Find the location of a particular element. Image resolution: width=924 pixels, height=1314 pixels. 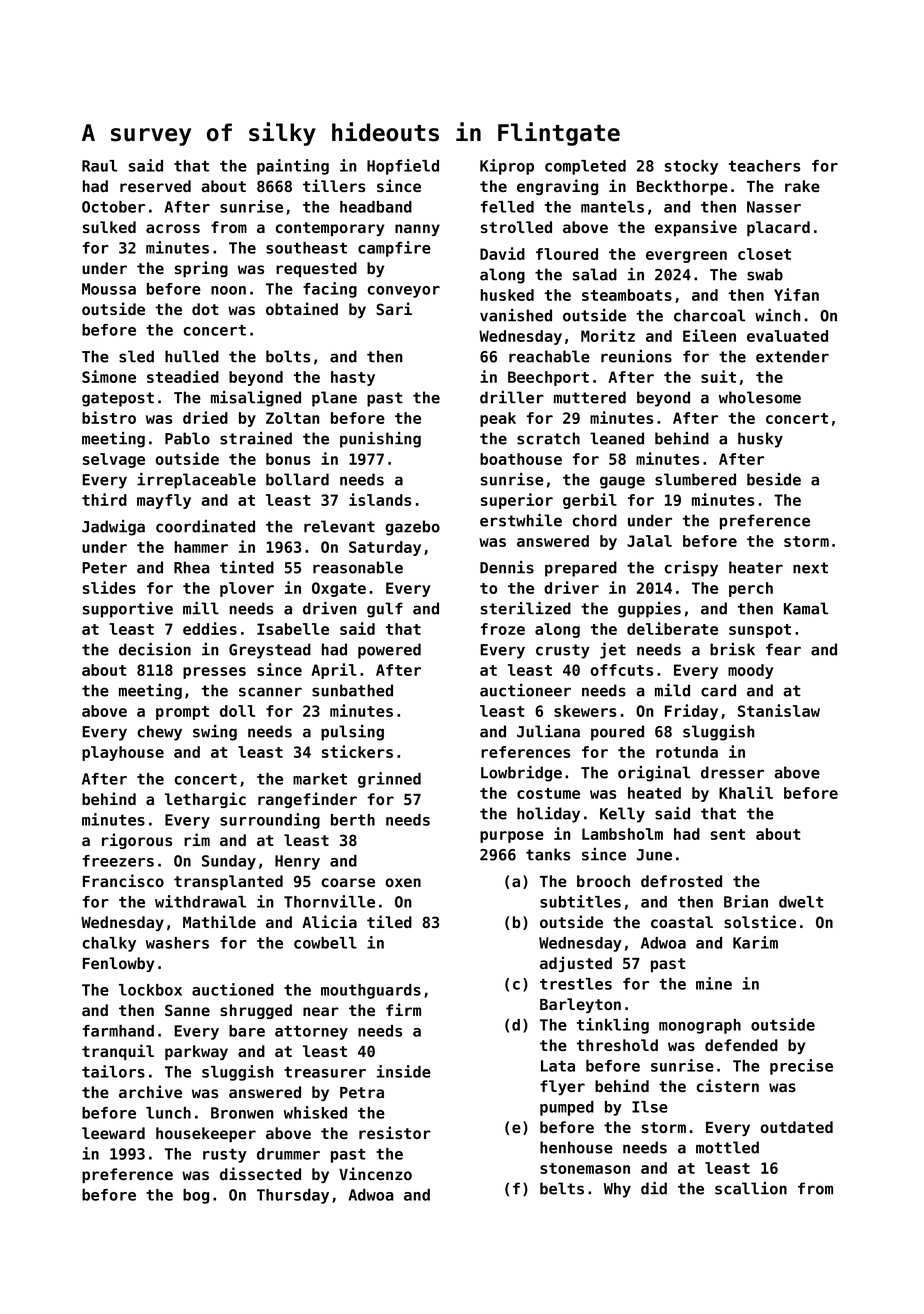

campfire is located at coordinates (394, 249).
